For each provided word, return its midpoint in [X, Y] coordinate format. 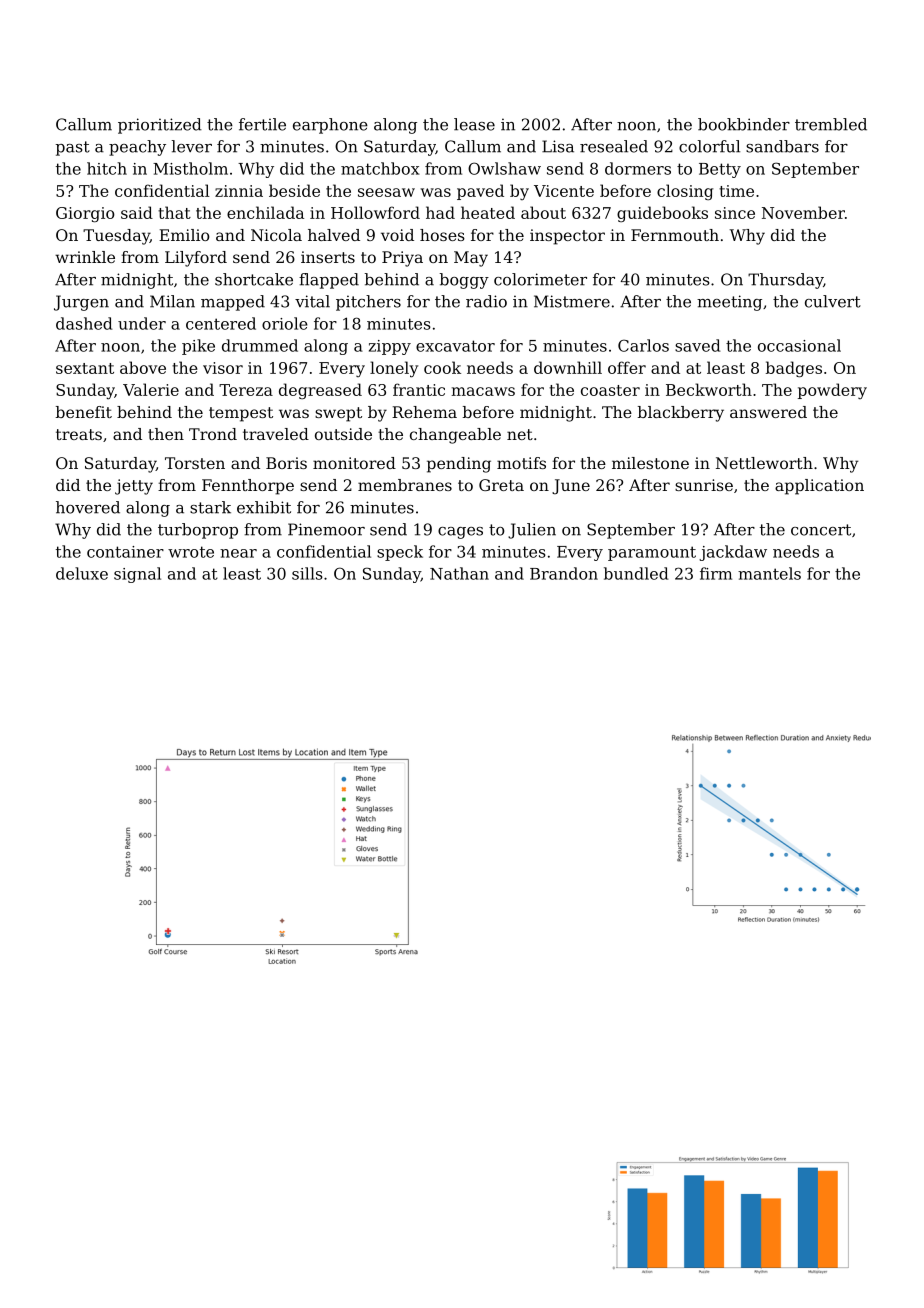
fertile [262, 124]
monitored [354, 463]
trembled [831, 124]
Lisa [558, 146]
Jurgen [81, 303]
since [735, 213]
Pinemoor [326, 529]
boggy [464, 281]
